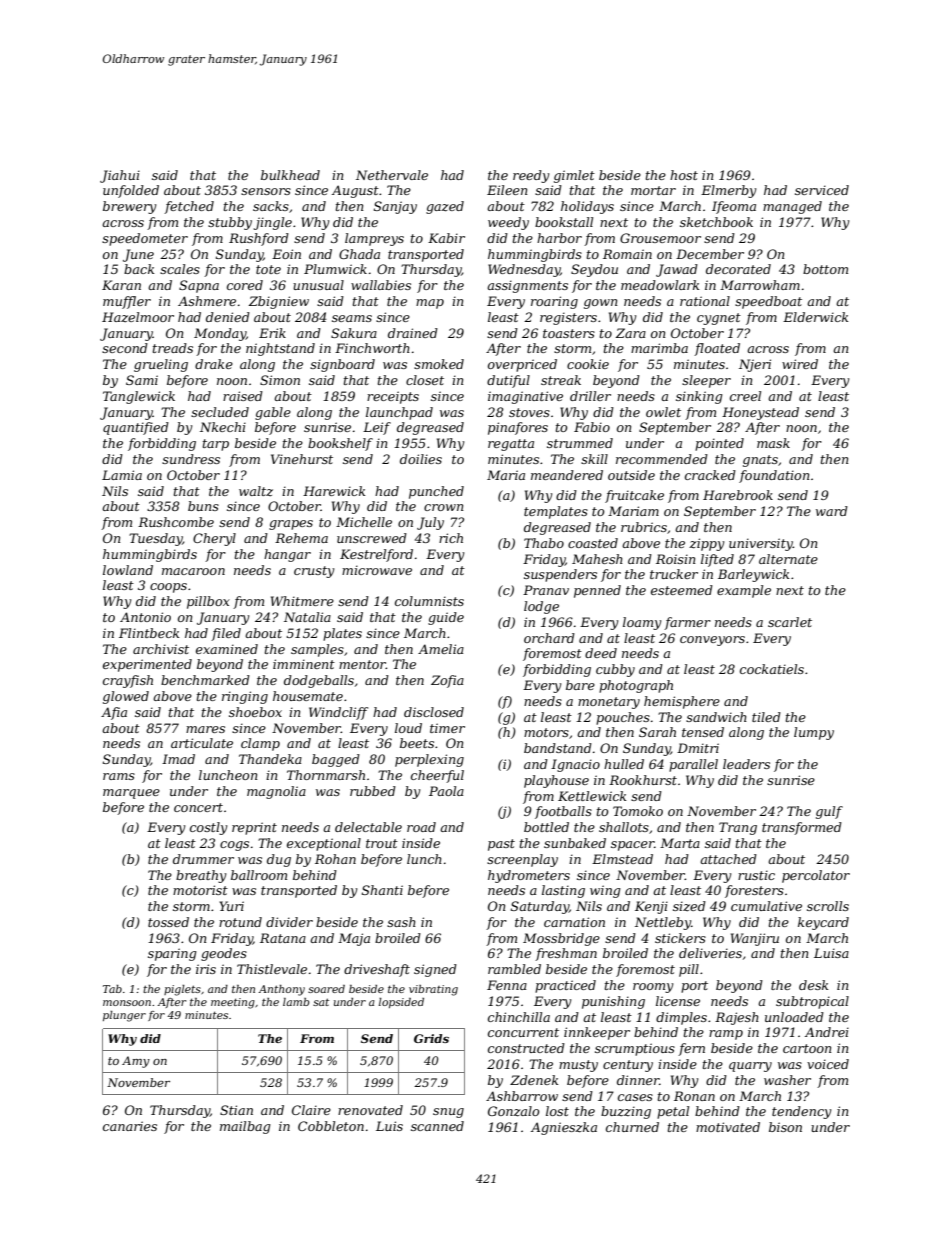  What do you see at coordinates (236, 1110) in the page?
I see `Stian` at bounding box center [236, 1110].
